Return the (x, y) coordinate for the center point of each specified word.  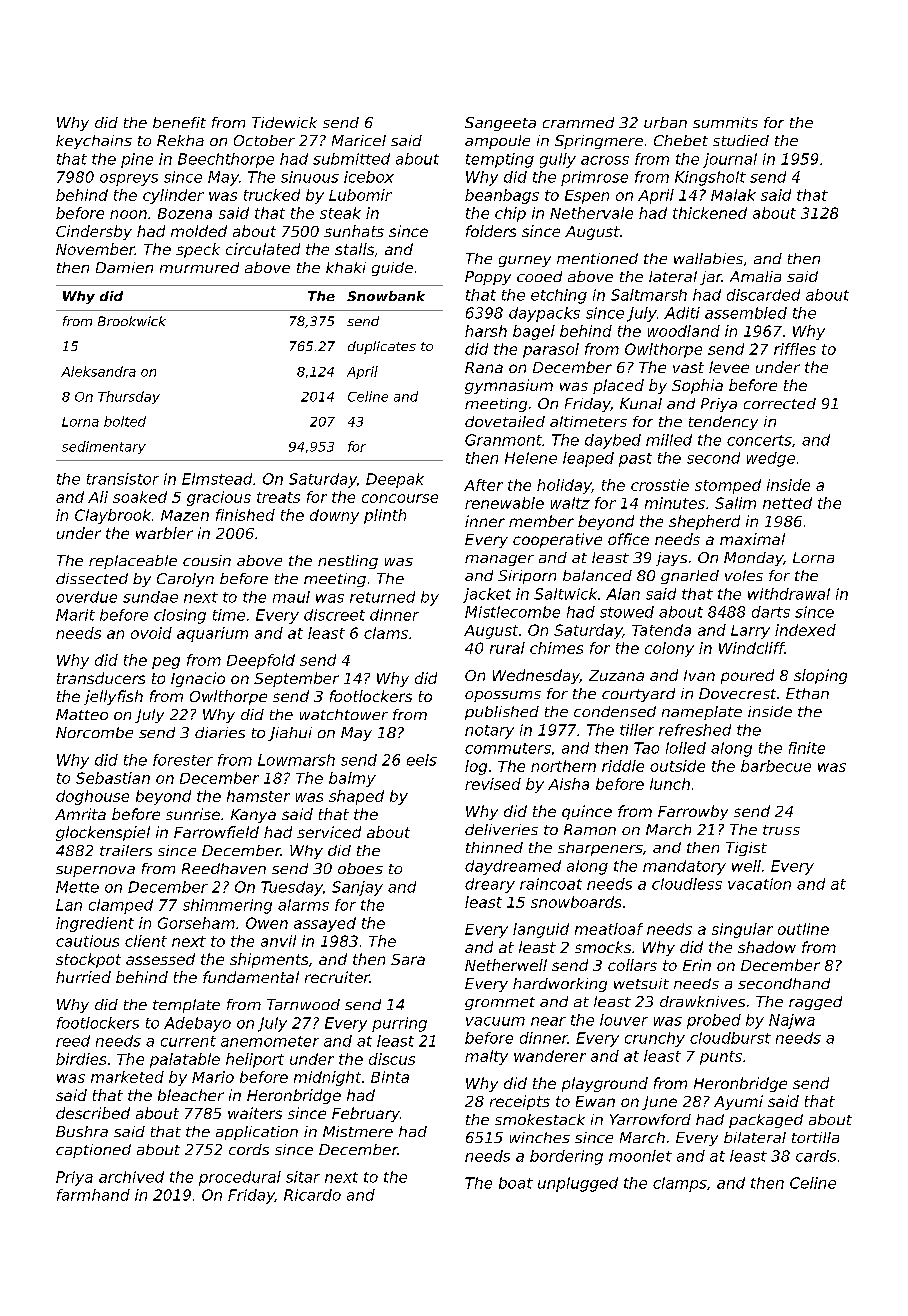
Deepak (395, 480)
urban (665, 122)
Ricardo (312, 1195)
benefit (179, 122)
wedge (771, 459)
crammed (578, 122)
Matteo (82, 714)
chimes (556, 648)
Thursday (129, 397)
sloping (820, 676)
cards (816, 1156)
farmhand (93, 1195)
